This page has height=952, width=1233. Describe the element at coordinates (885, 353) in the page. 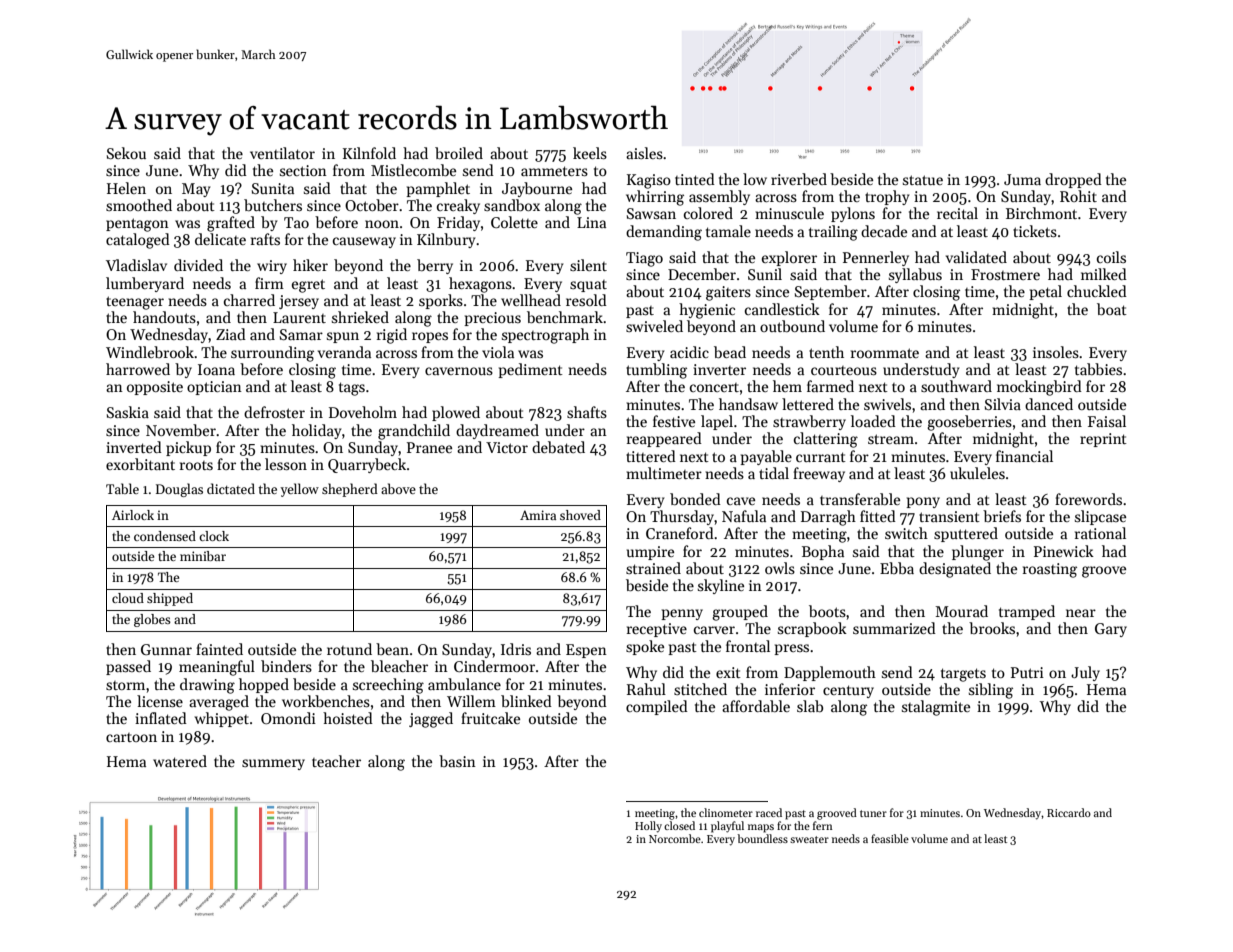

I see `roommate` at that location.
